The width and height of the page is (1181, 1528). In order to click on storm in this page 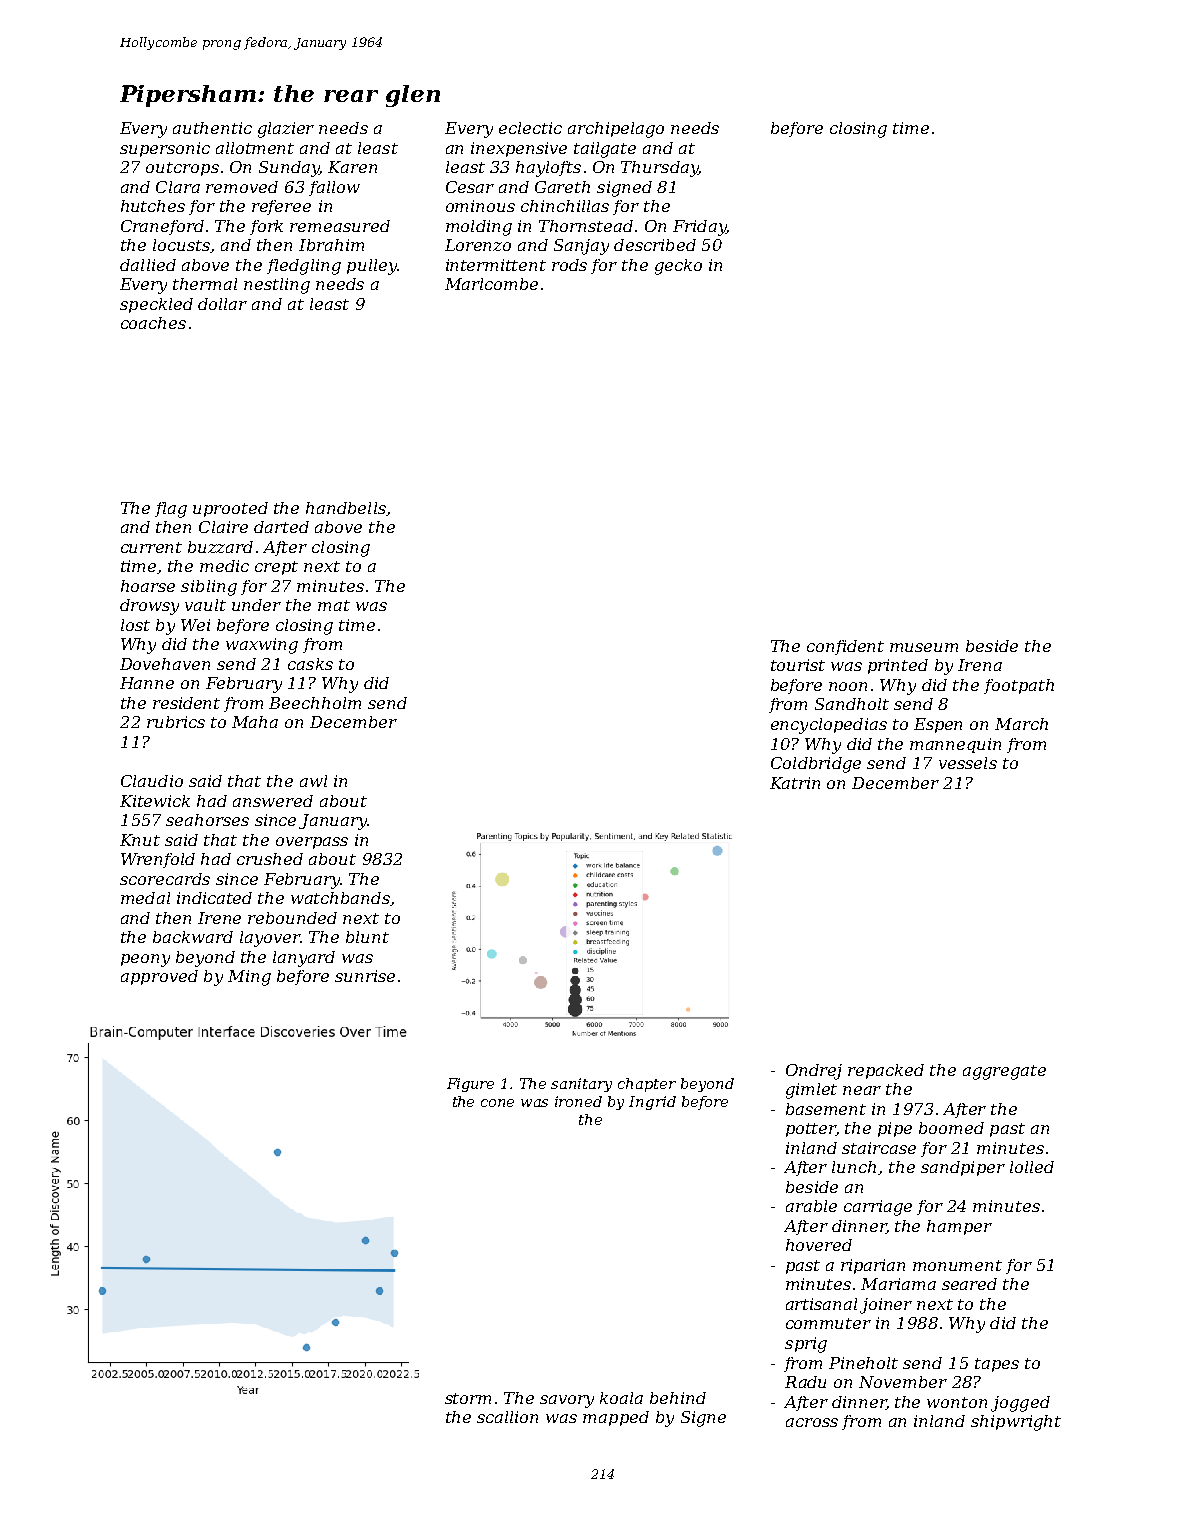, I will do `click(468, 1398)`.
